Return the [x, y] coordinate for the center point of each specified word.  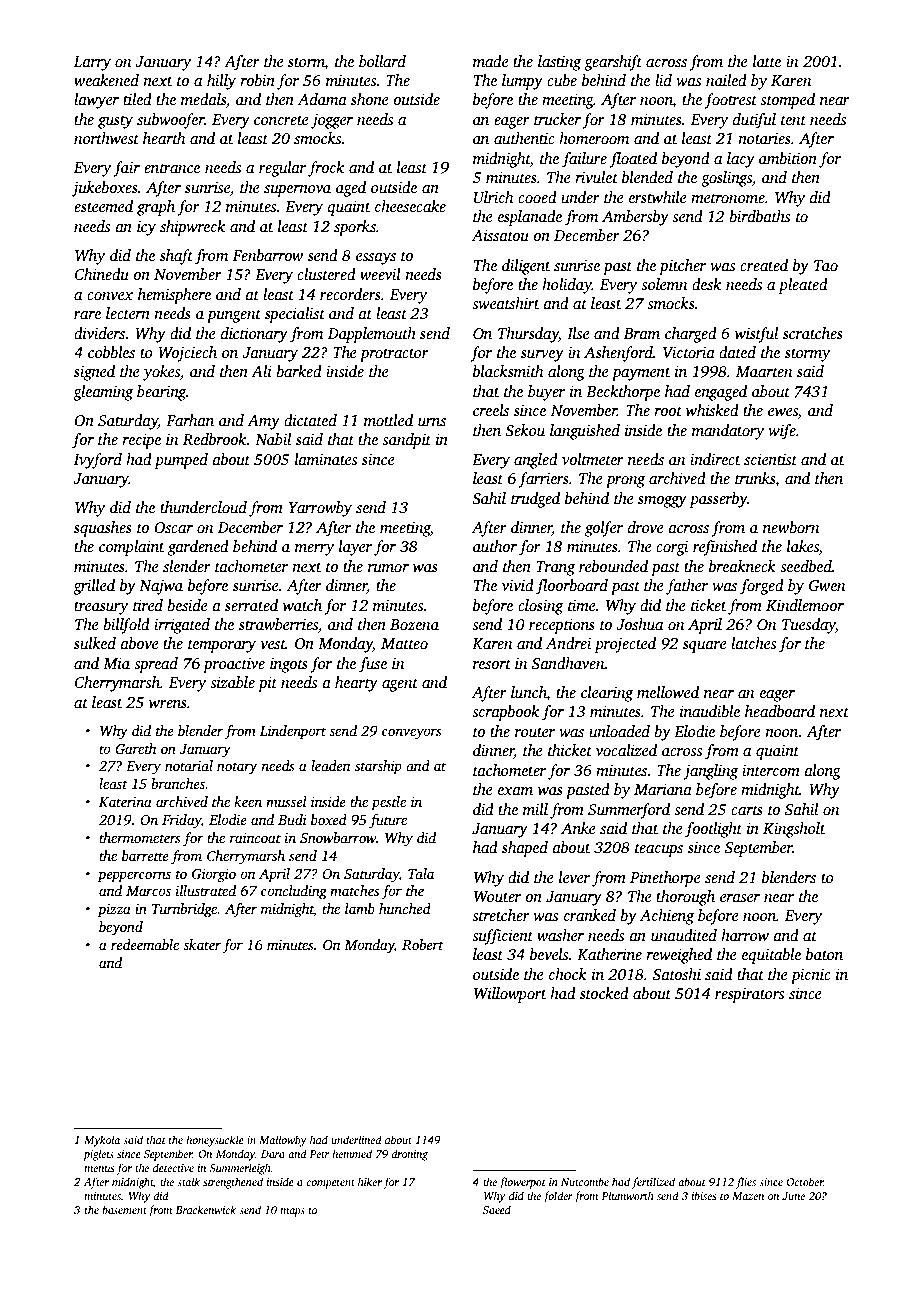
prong [625, 482]
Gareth [135, 748]
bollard [382, 61]
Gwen [827, 586]
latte [767, 61]
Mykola [102, 1141]
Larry [92, 63]
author [495, 546]
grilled [94, 587]
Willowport [510, 995]
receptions [562, 626]
